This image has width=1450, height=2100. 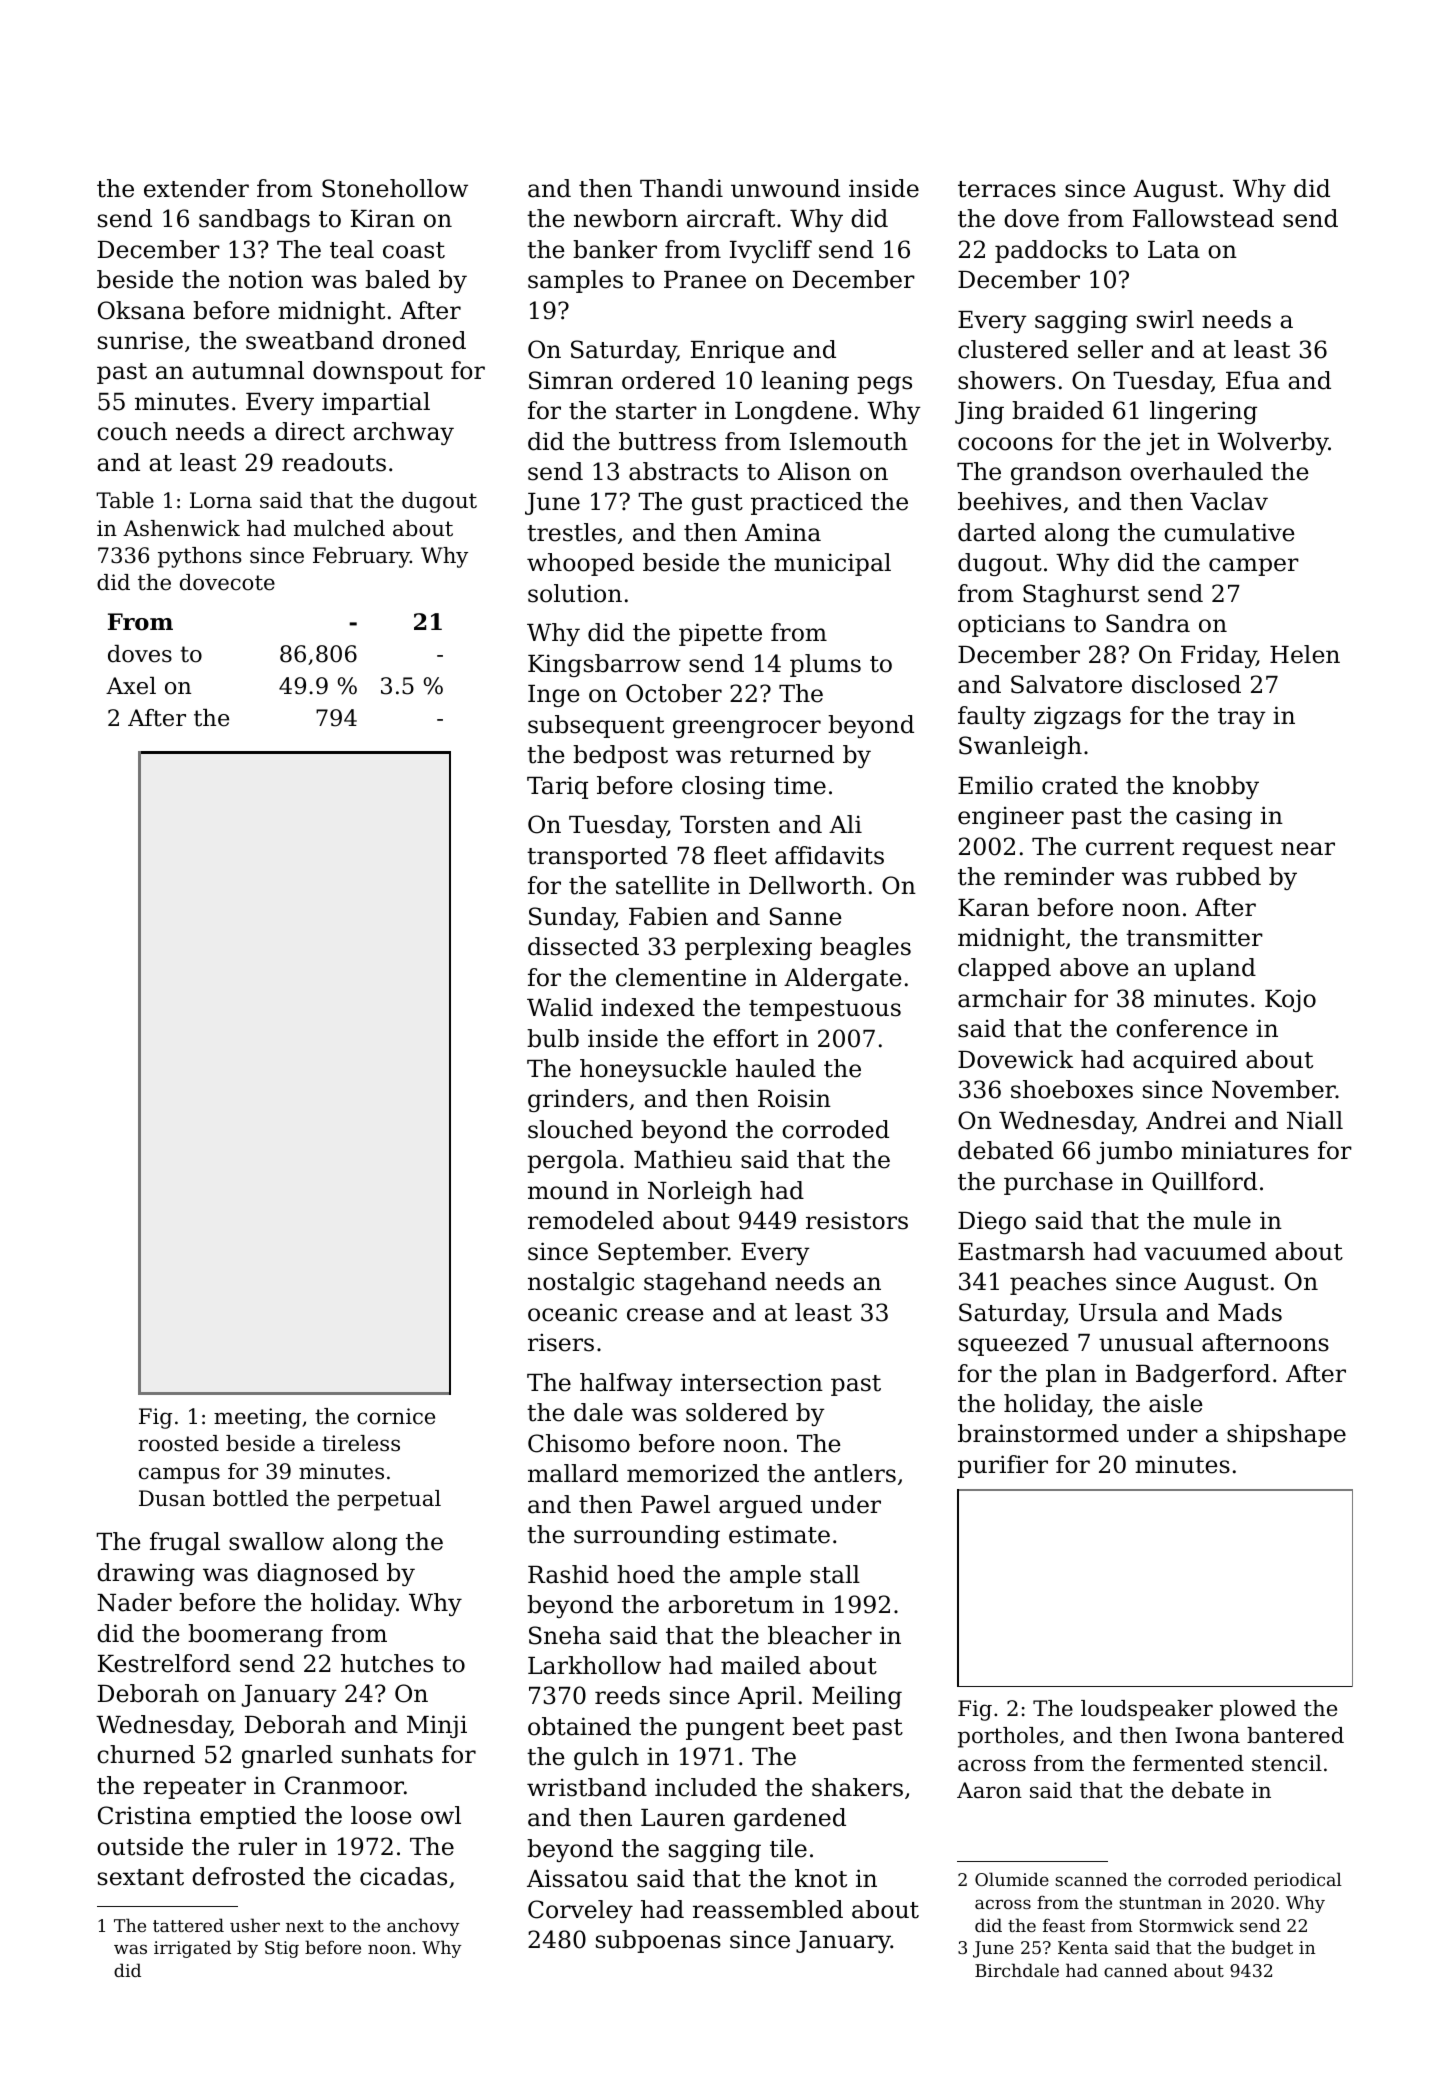 What do you see at coordinates (658, 1941) in the image?
I see `subpoenas` at bounding box center [658, 1941].
